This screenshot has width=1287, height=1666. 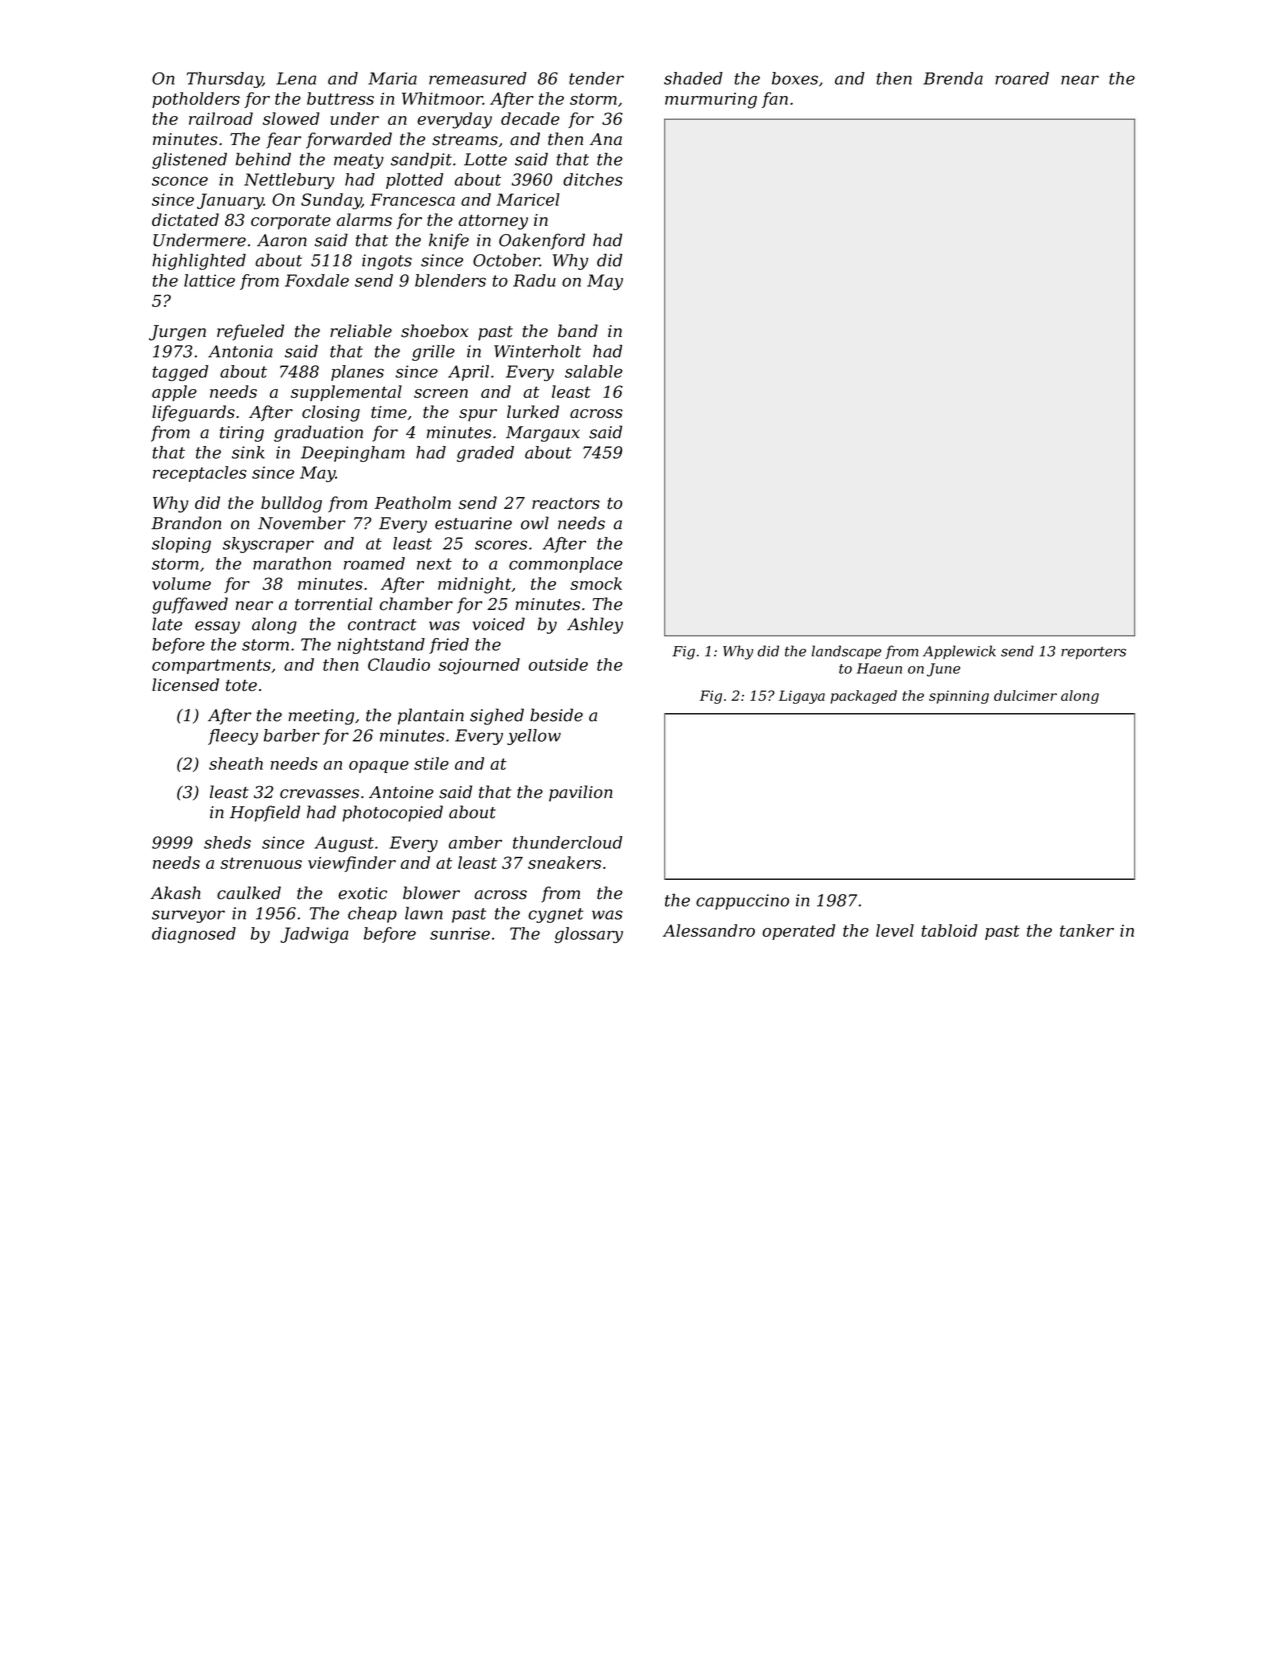 What do you see at coordinates (233, 737) in the screenshot?
I see `fleecy` at bounding box center [233, 737].
